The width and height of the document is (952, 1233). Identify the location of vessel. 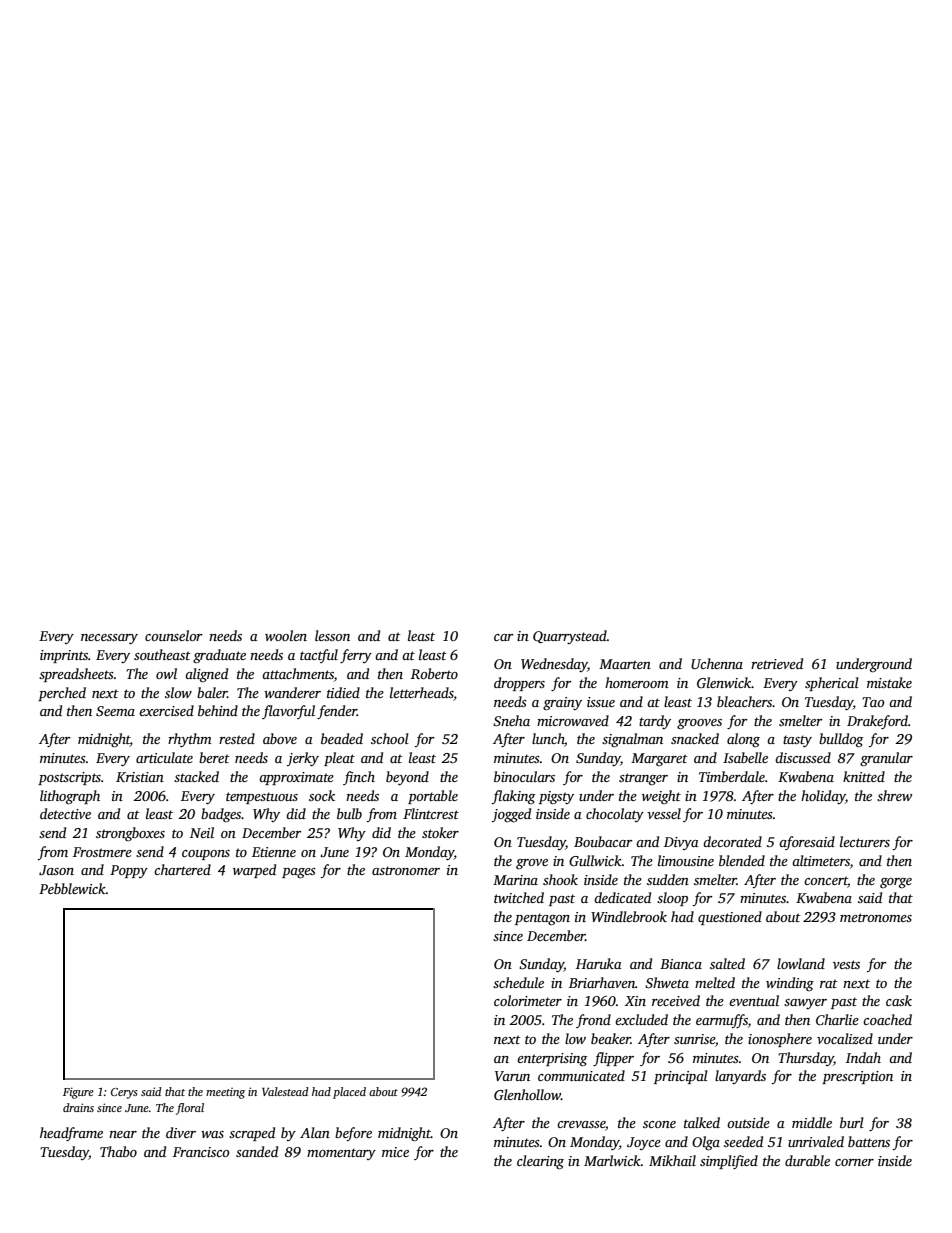
(664, 813).
